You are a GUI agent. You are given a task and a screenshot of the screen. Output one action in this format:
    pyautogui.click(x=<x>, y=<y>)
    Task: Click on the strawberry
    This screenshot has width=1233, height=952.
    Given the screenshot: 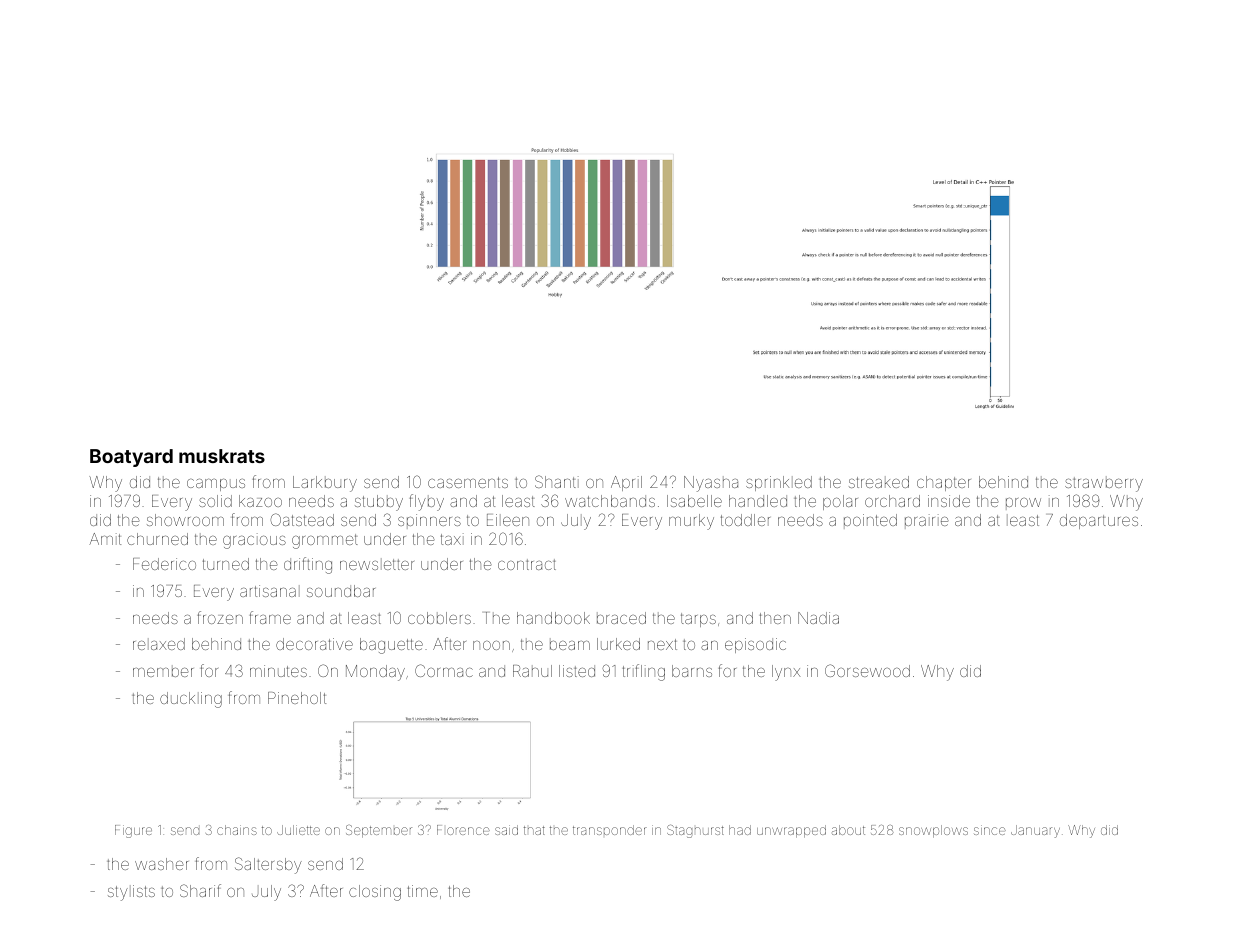 What is the action you would take?
    pyautogui.click(x=1104, y=484)
